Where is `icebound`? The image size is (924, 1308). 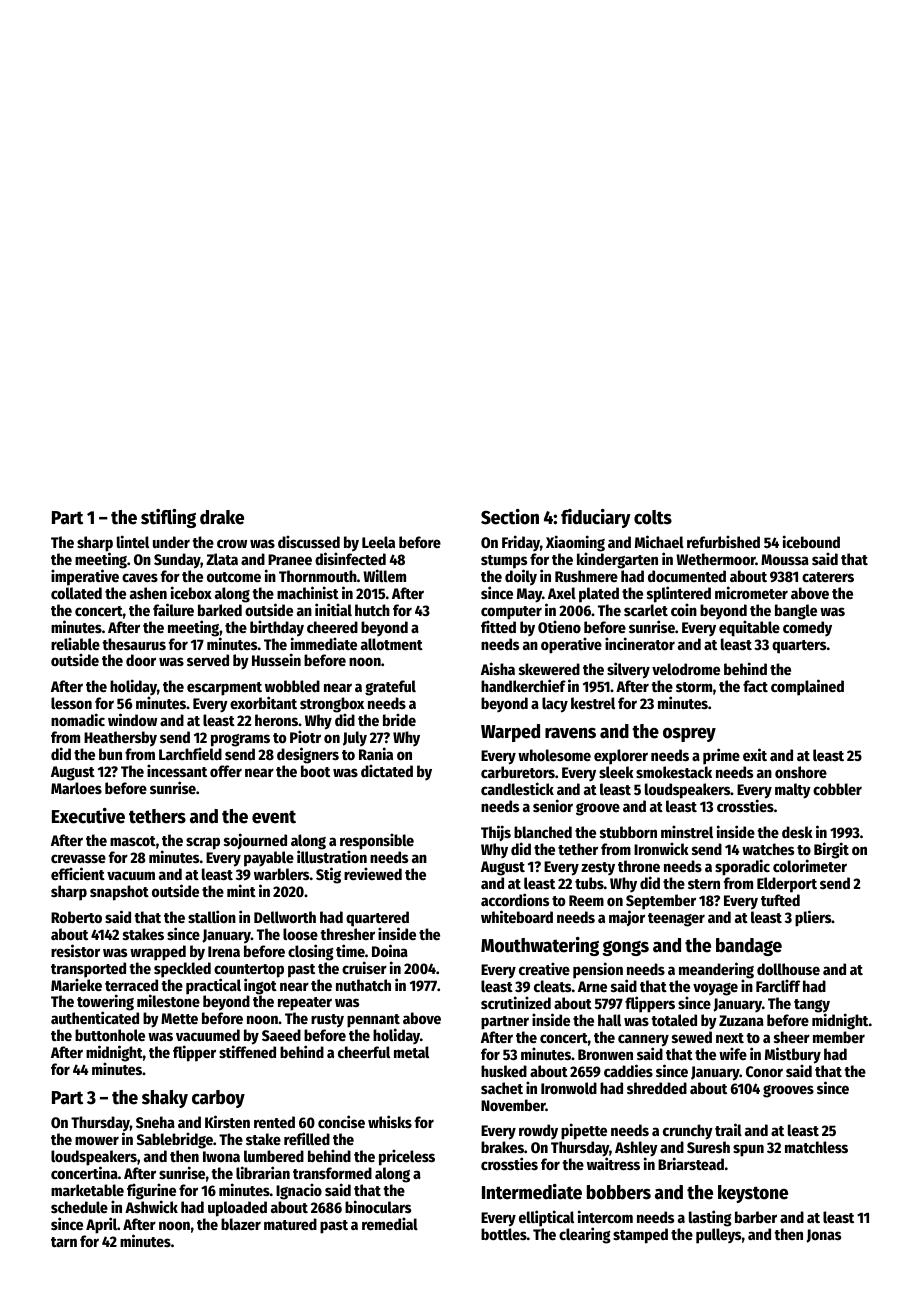 icebound is located at coordinates (811, 541).
